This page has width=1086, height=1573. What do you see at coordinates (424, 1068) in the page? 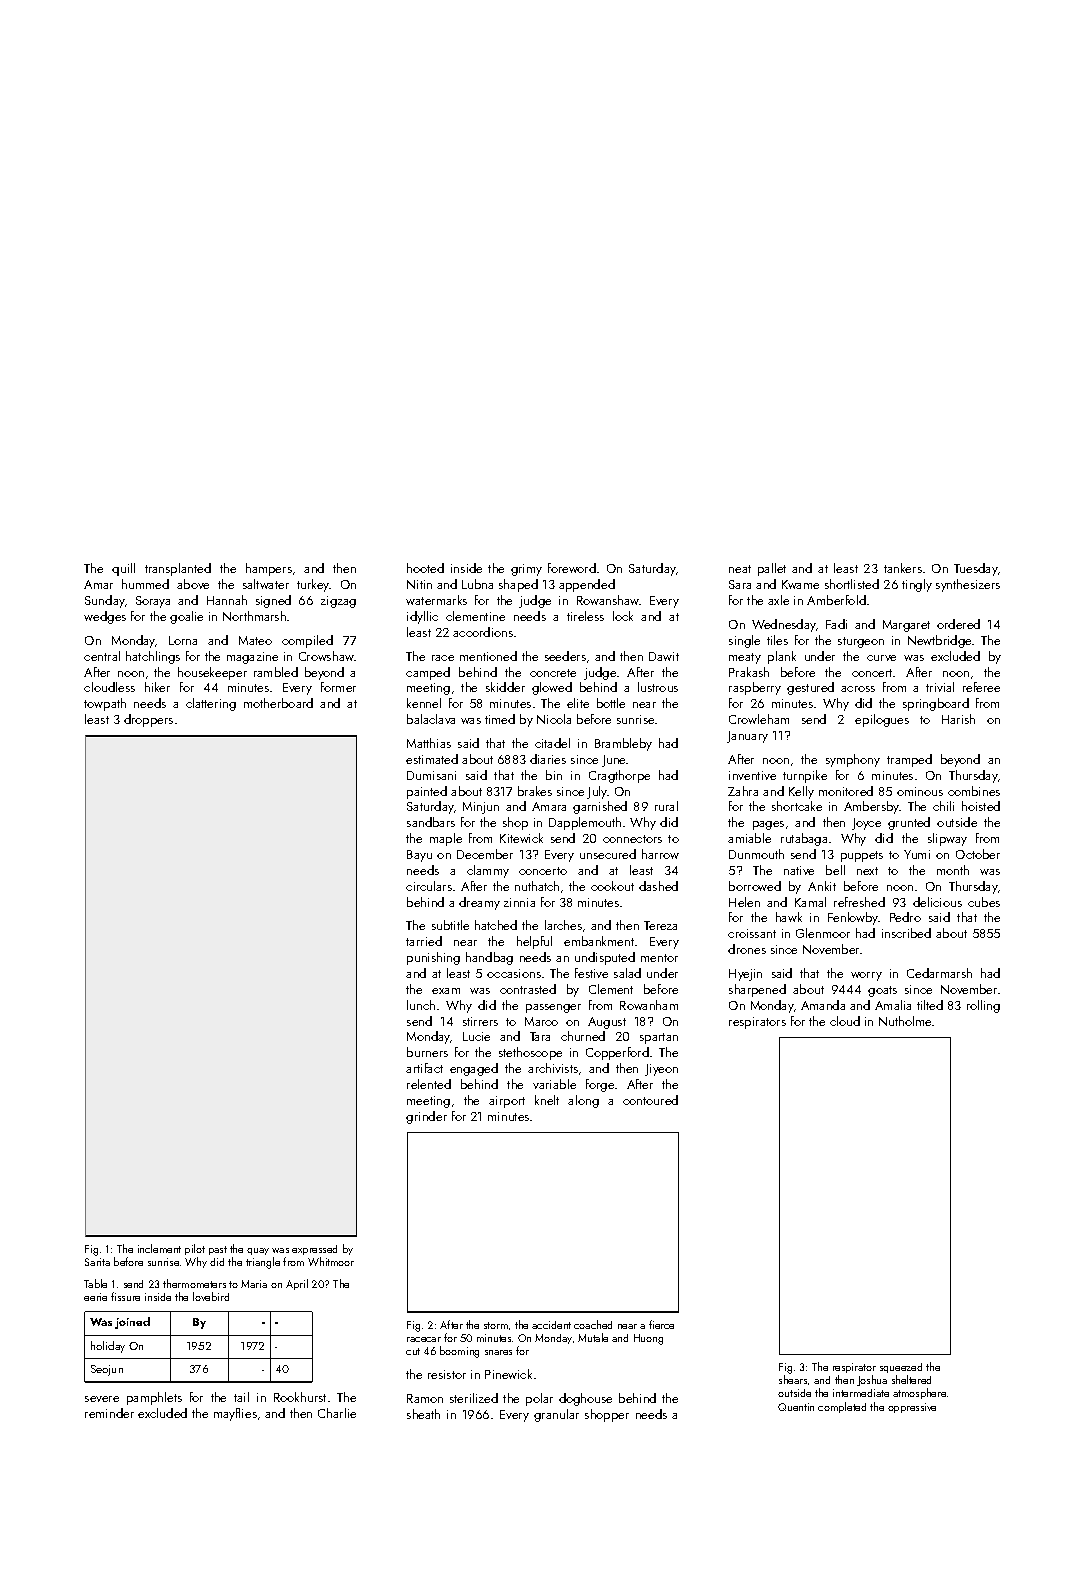
I see `artifact` at bounding box center [424, 1068].
